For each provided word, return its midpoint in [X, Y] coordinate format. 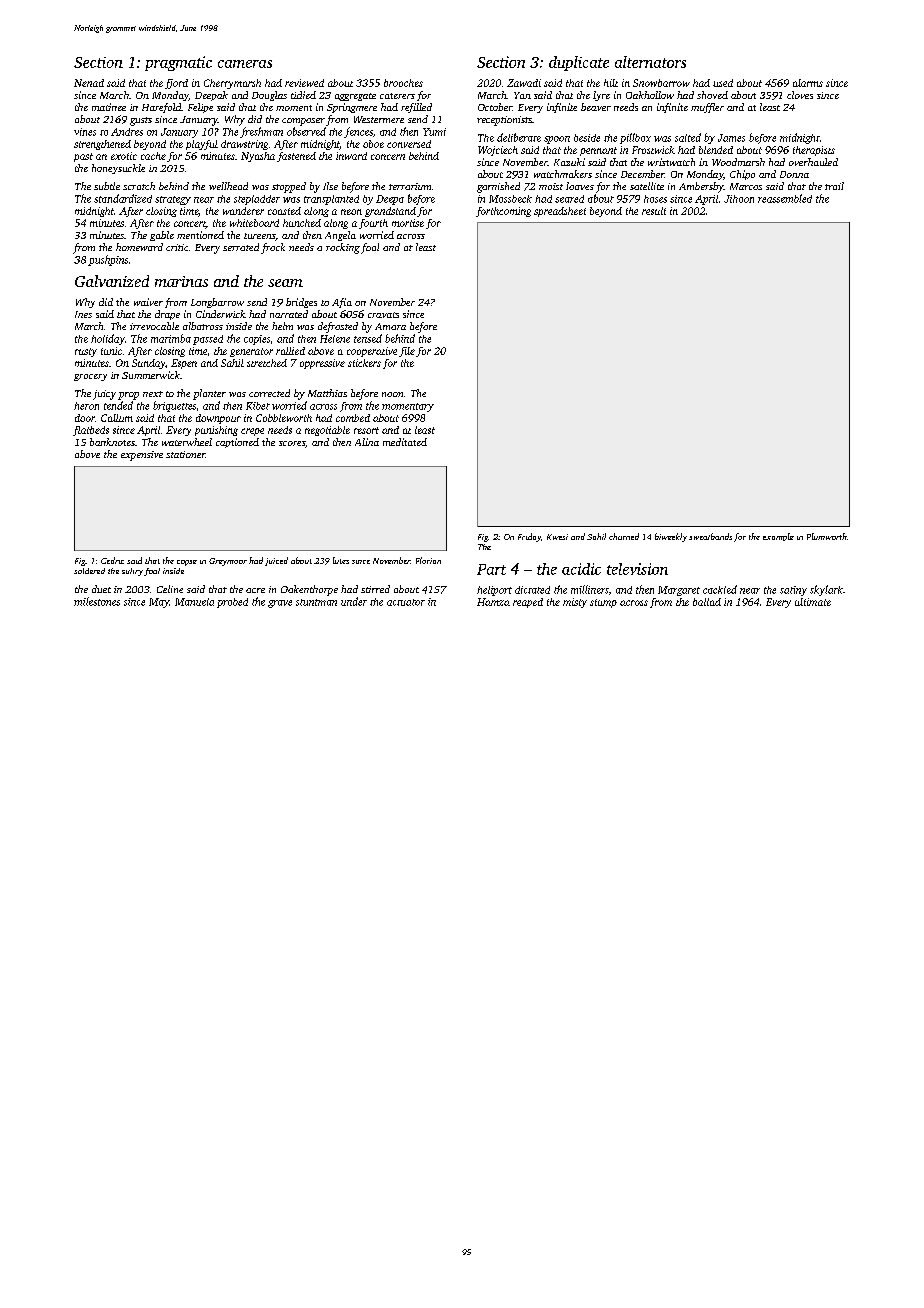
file [407, 352]
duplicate [579, 63]
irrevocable [154, 326]
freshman [261, 132]
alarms [808, 83]
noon [392, 394]
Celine [170, 589]
